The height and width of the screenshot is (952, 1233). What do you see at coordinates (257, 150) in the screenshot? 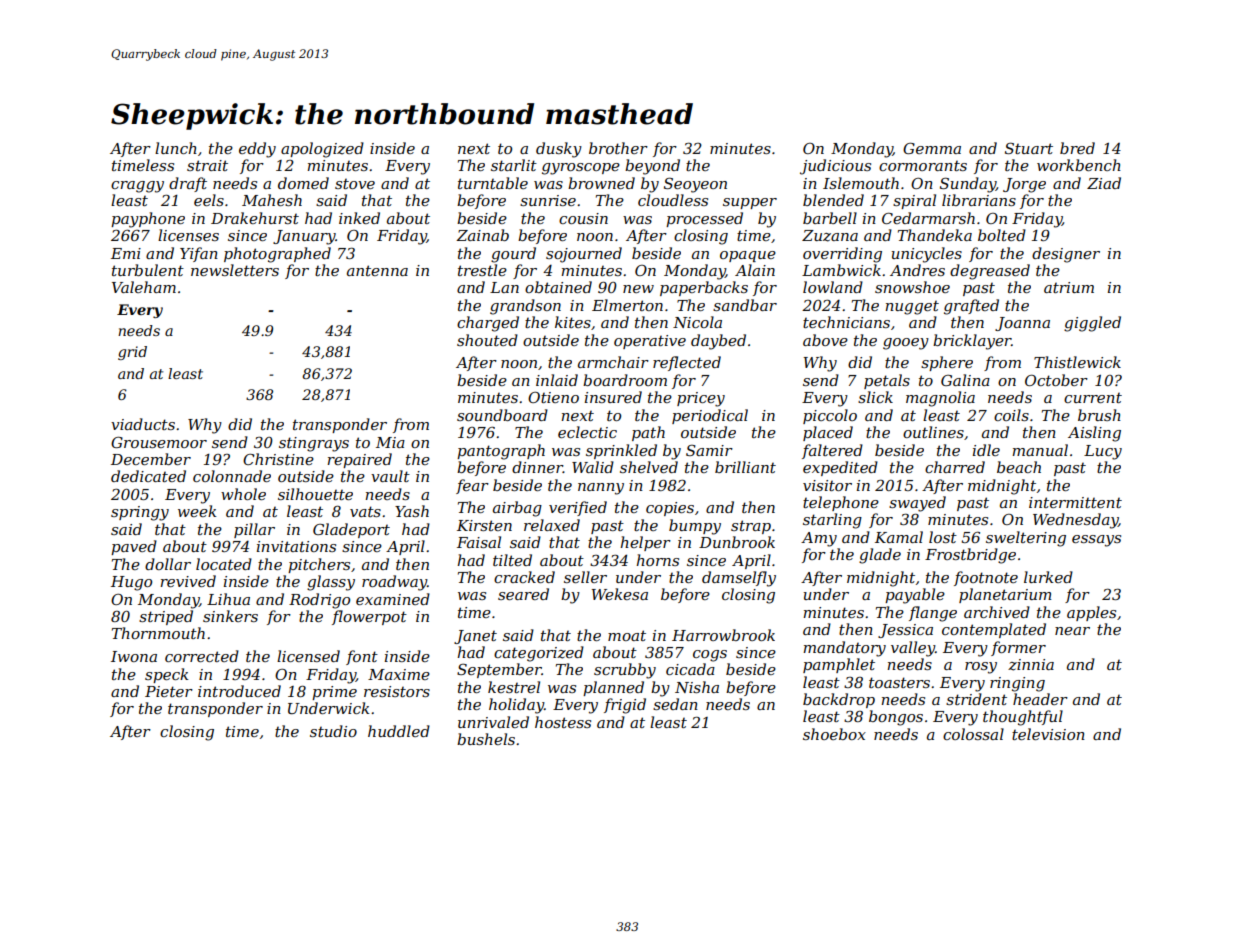
I see `eddy` at bounding box center [257, 150].
